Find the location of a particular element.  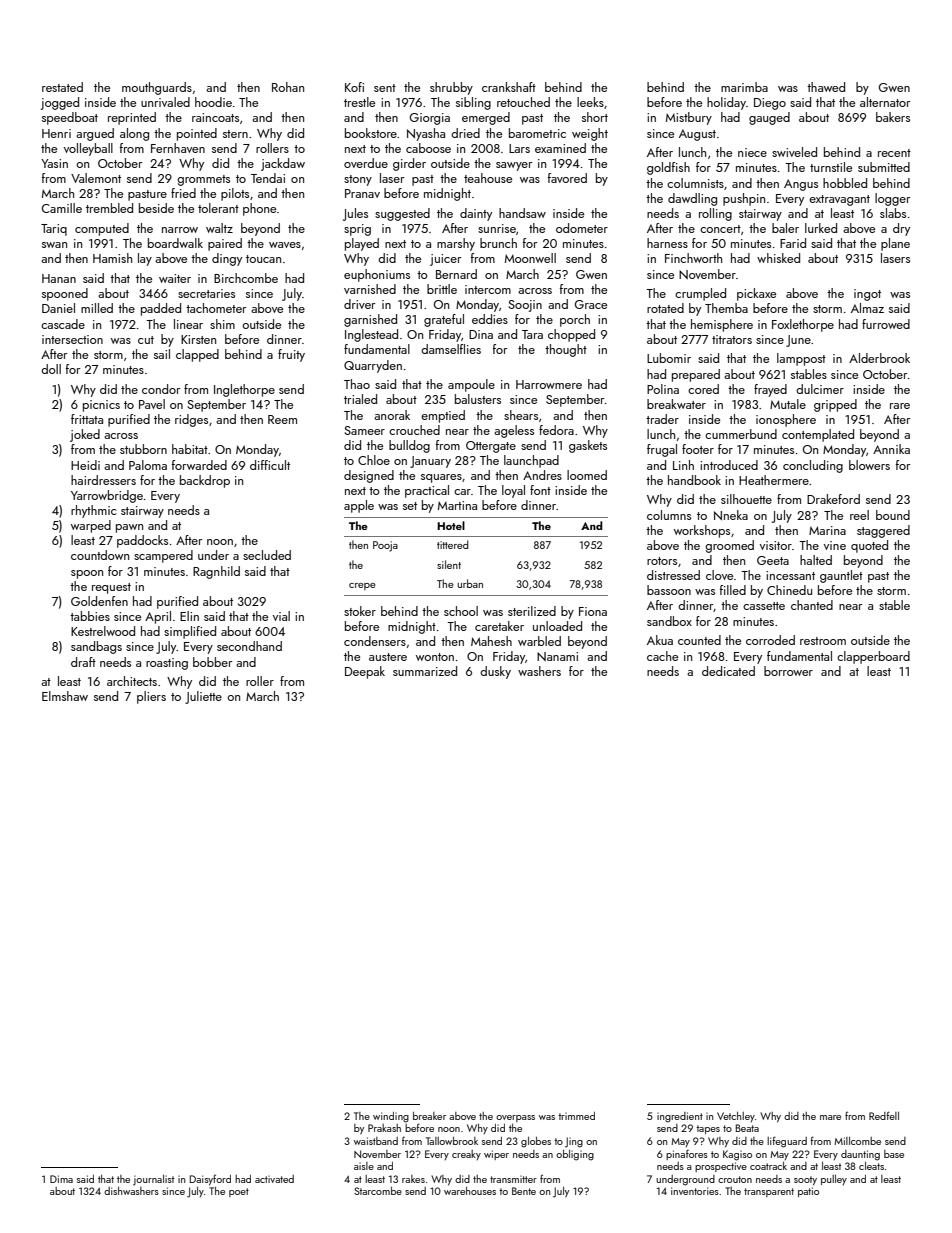

mouthguards is located at coordinates (157, 88).
